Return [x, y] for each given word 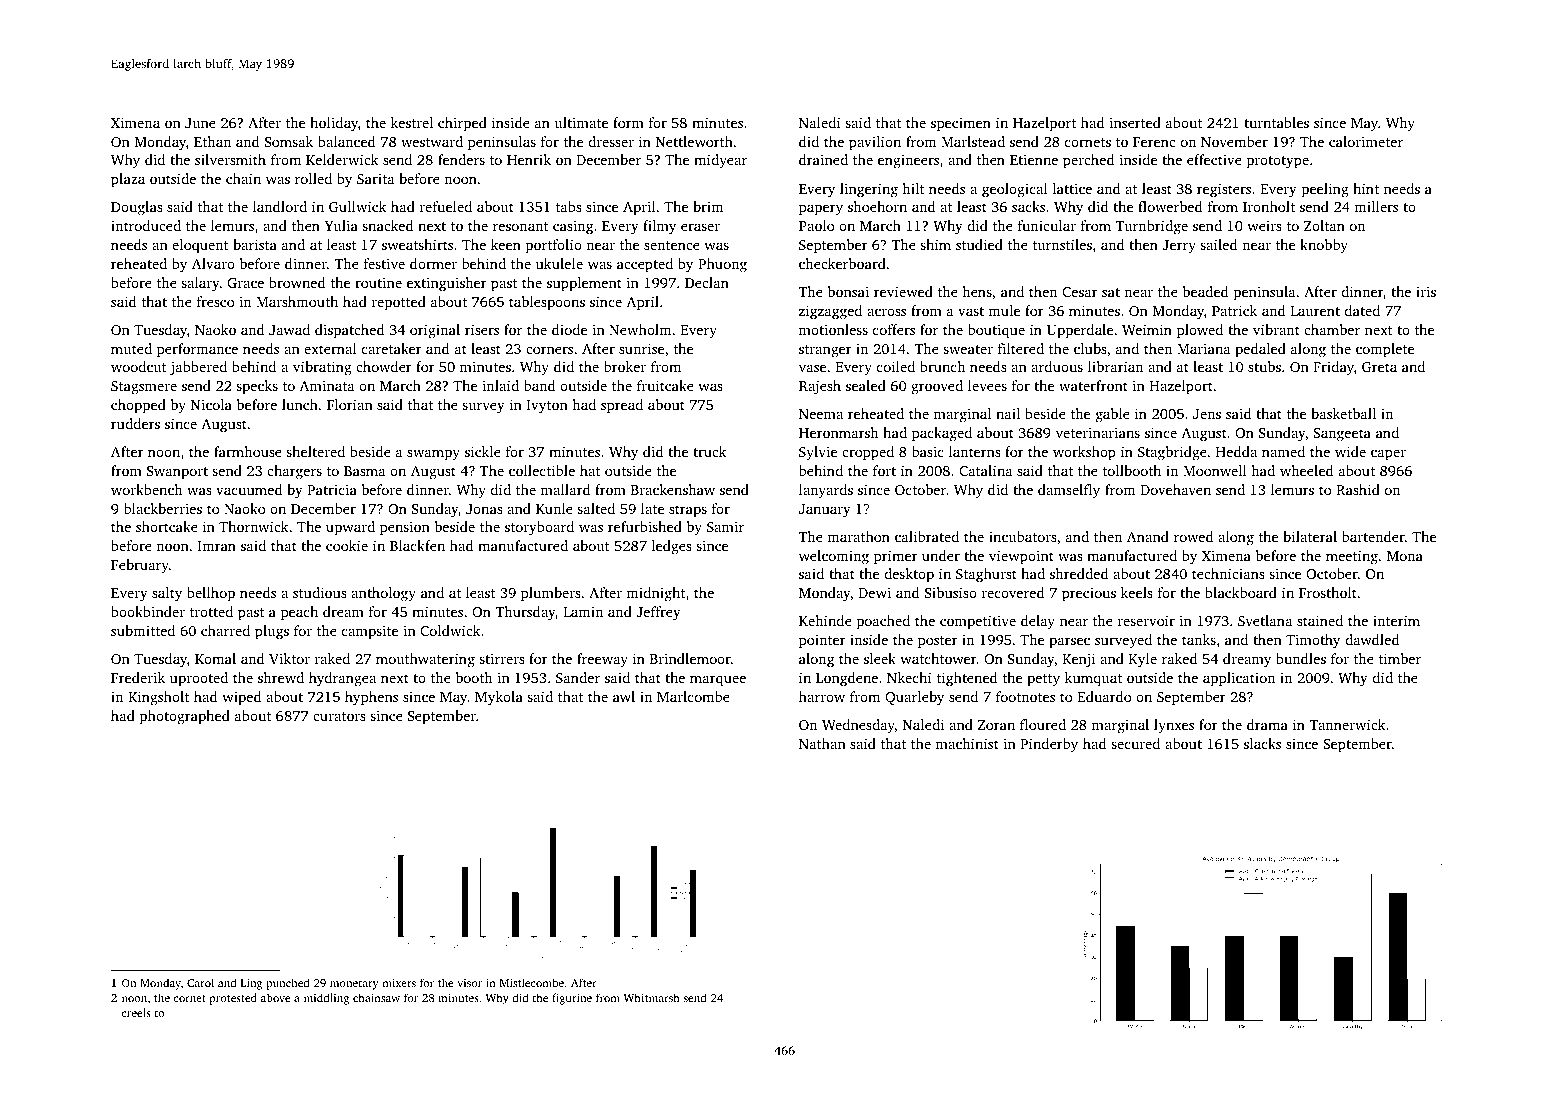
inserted [1135, 122]
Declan [707, 282]
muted [131, 348]
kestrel [412, 122]
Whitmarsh [652, 997]
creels [136, 1012]
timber [1400, 658]
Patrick [1234, 310]
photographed [185, 717]
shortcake [167, 526]
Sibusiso [951, 592]
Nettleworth [694, 141]
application [1239, 679]
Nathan [822, 743]
